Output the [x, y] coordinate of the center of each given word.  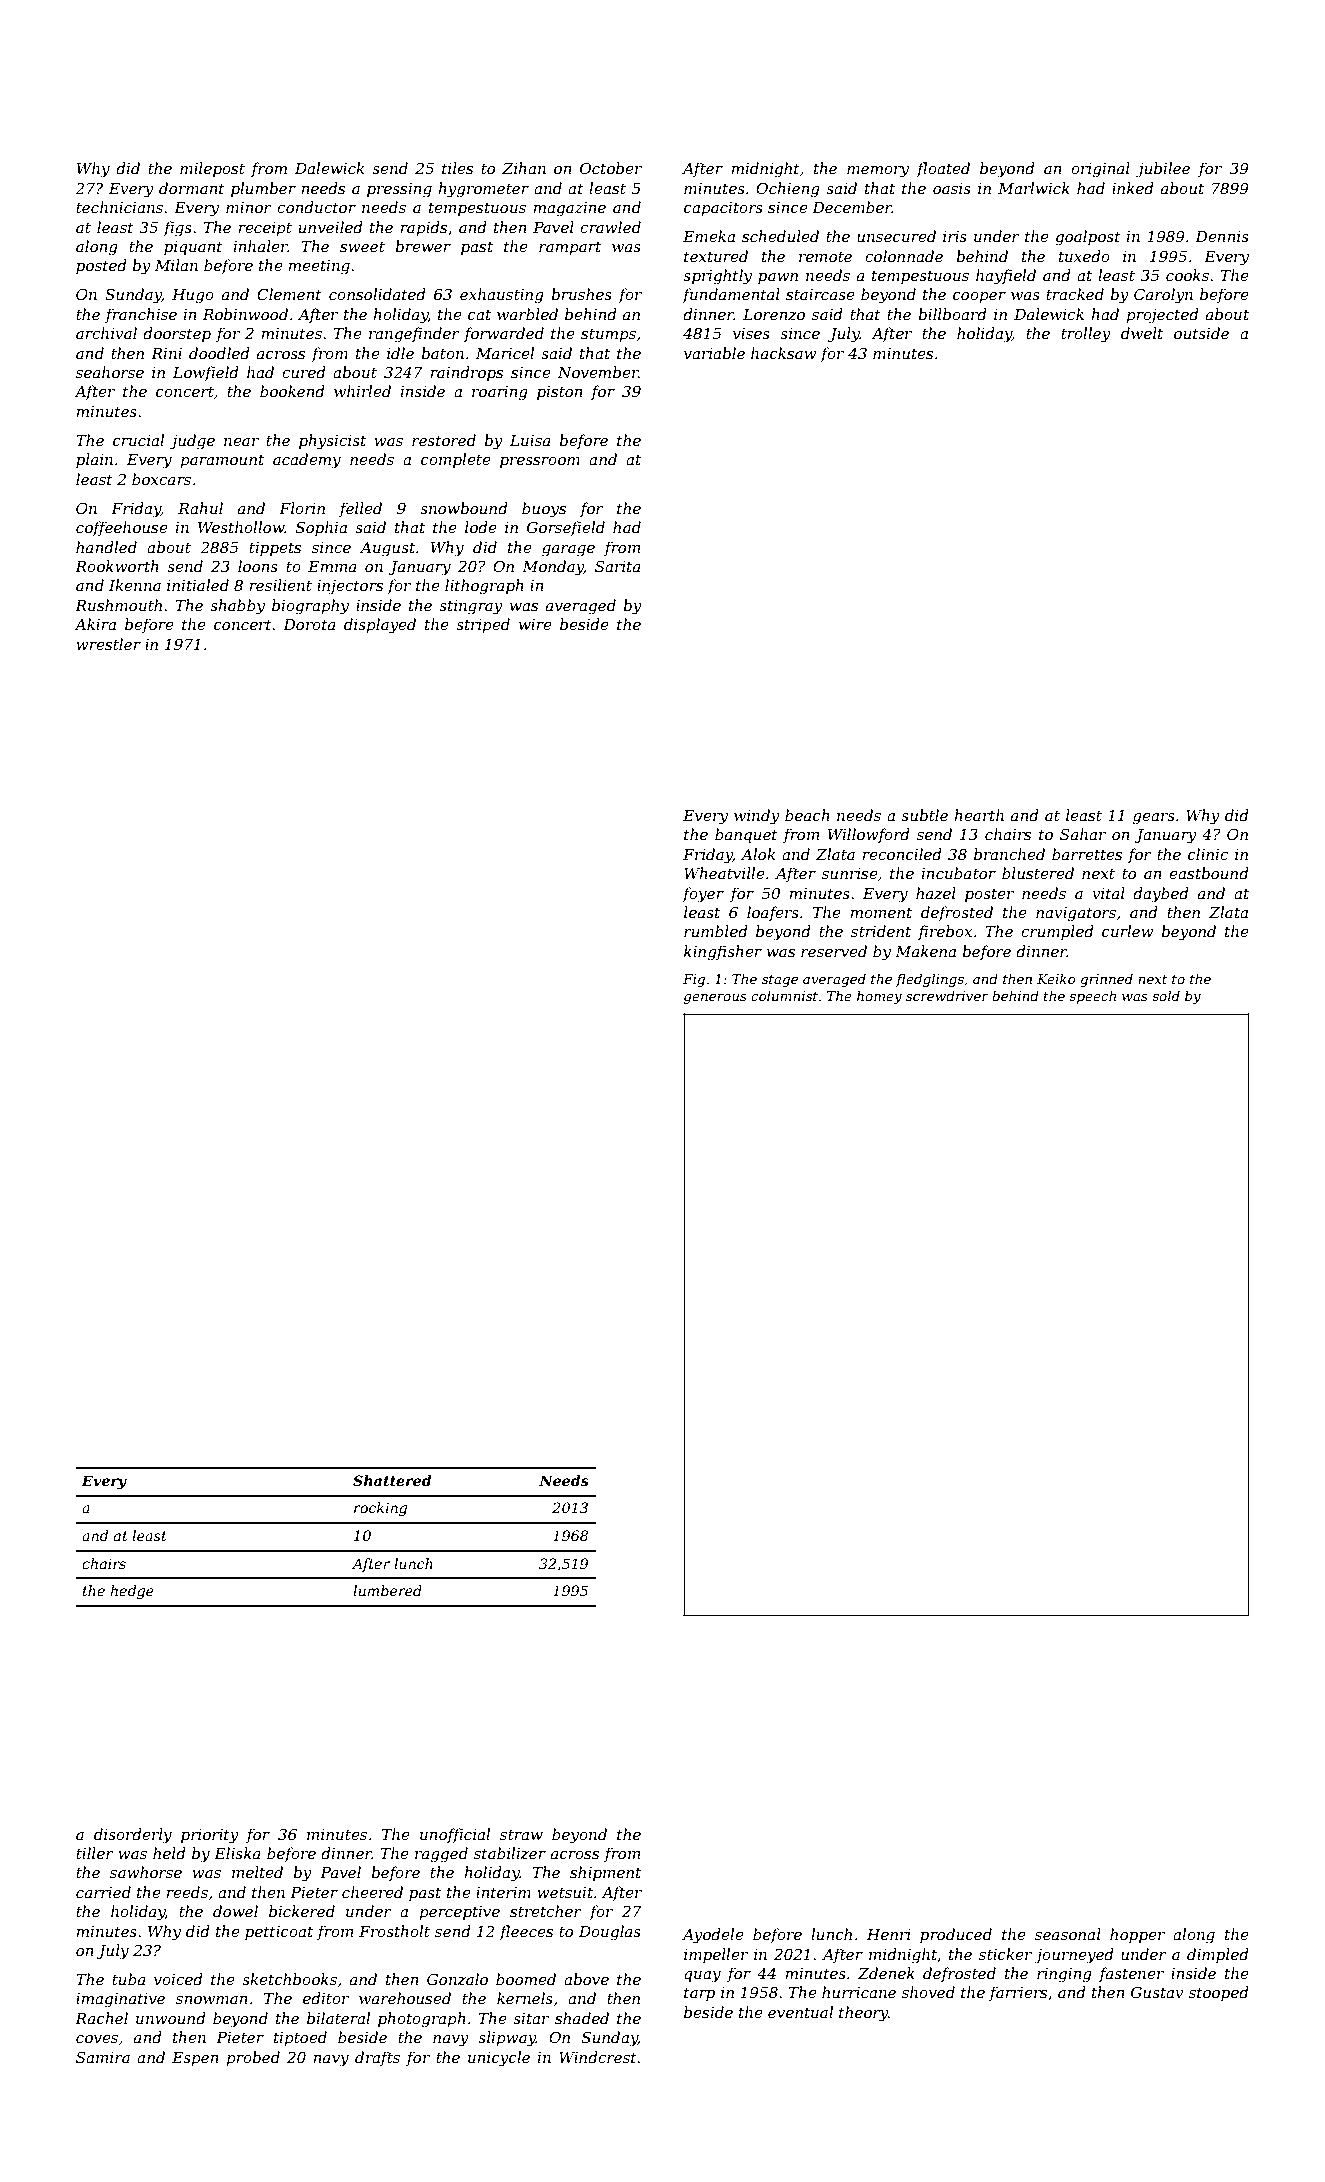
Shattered [392, 1480]
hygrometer [483, 190]
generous [715, 999]
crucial [138, 440]
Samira [103, 2057]
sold [1166, 995]
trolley [1086, 335]
